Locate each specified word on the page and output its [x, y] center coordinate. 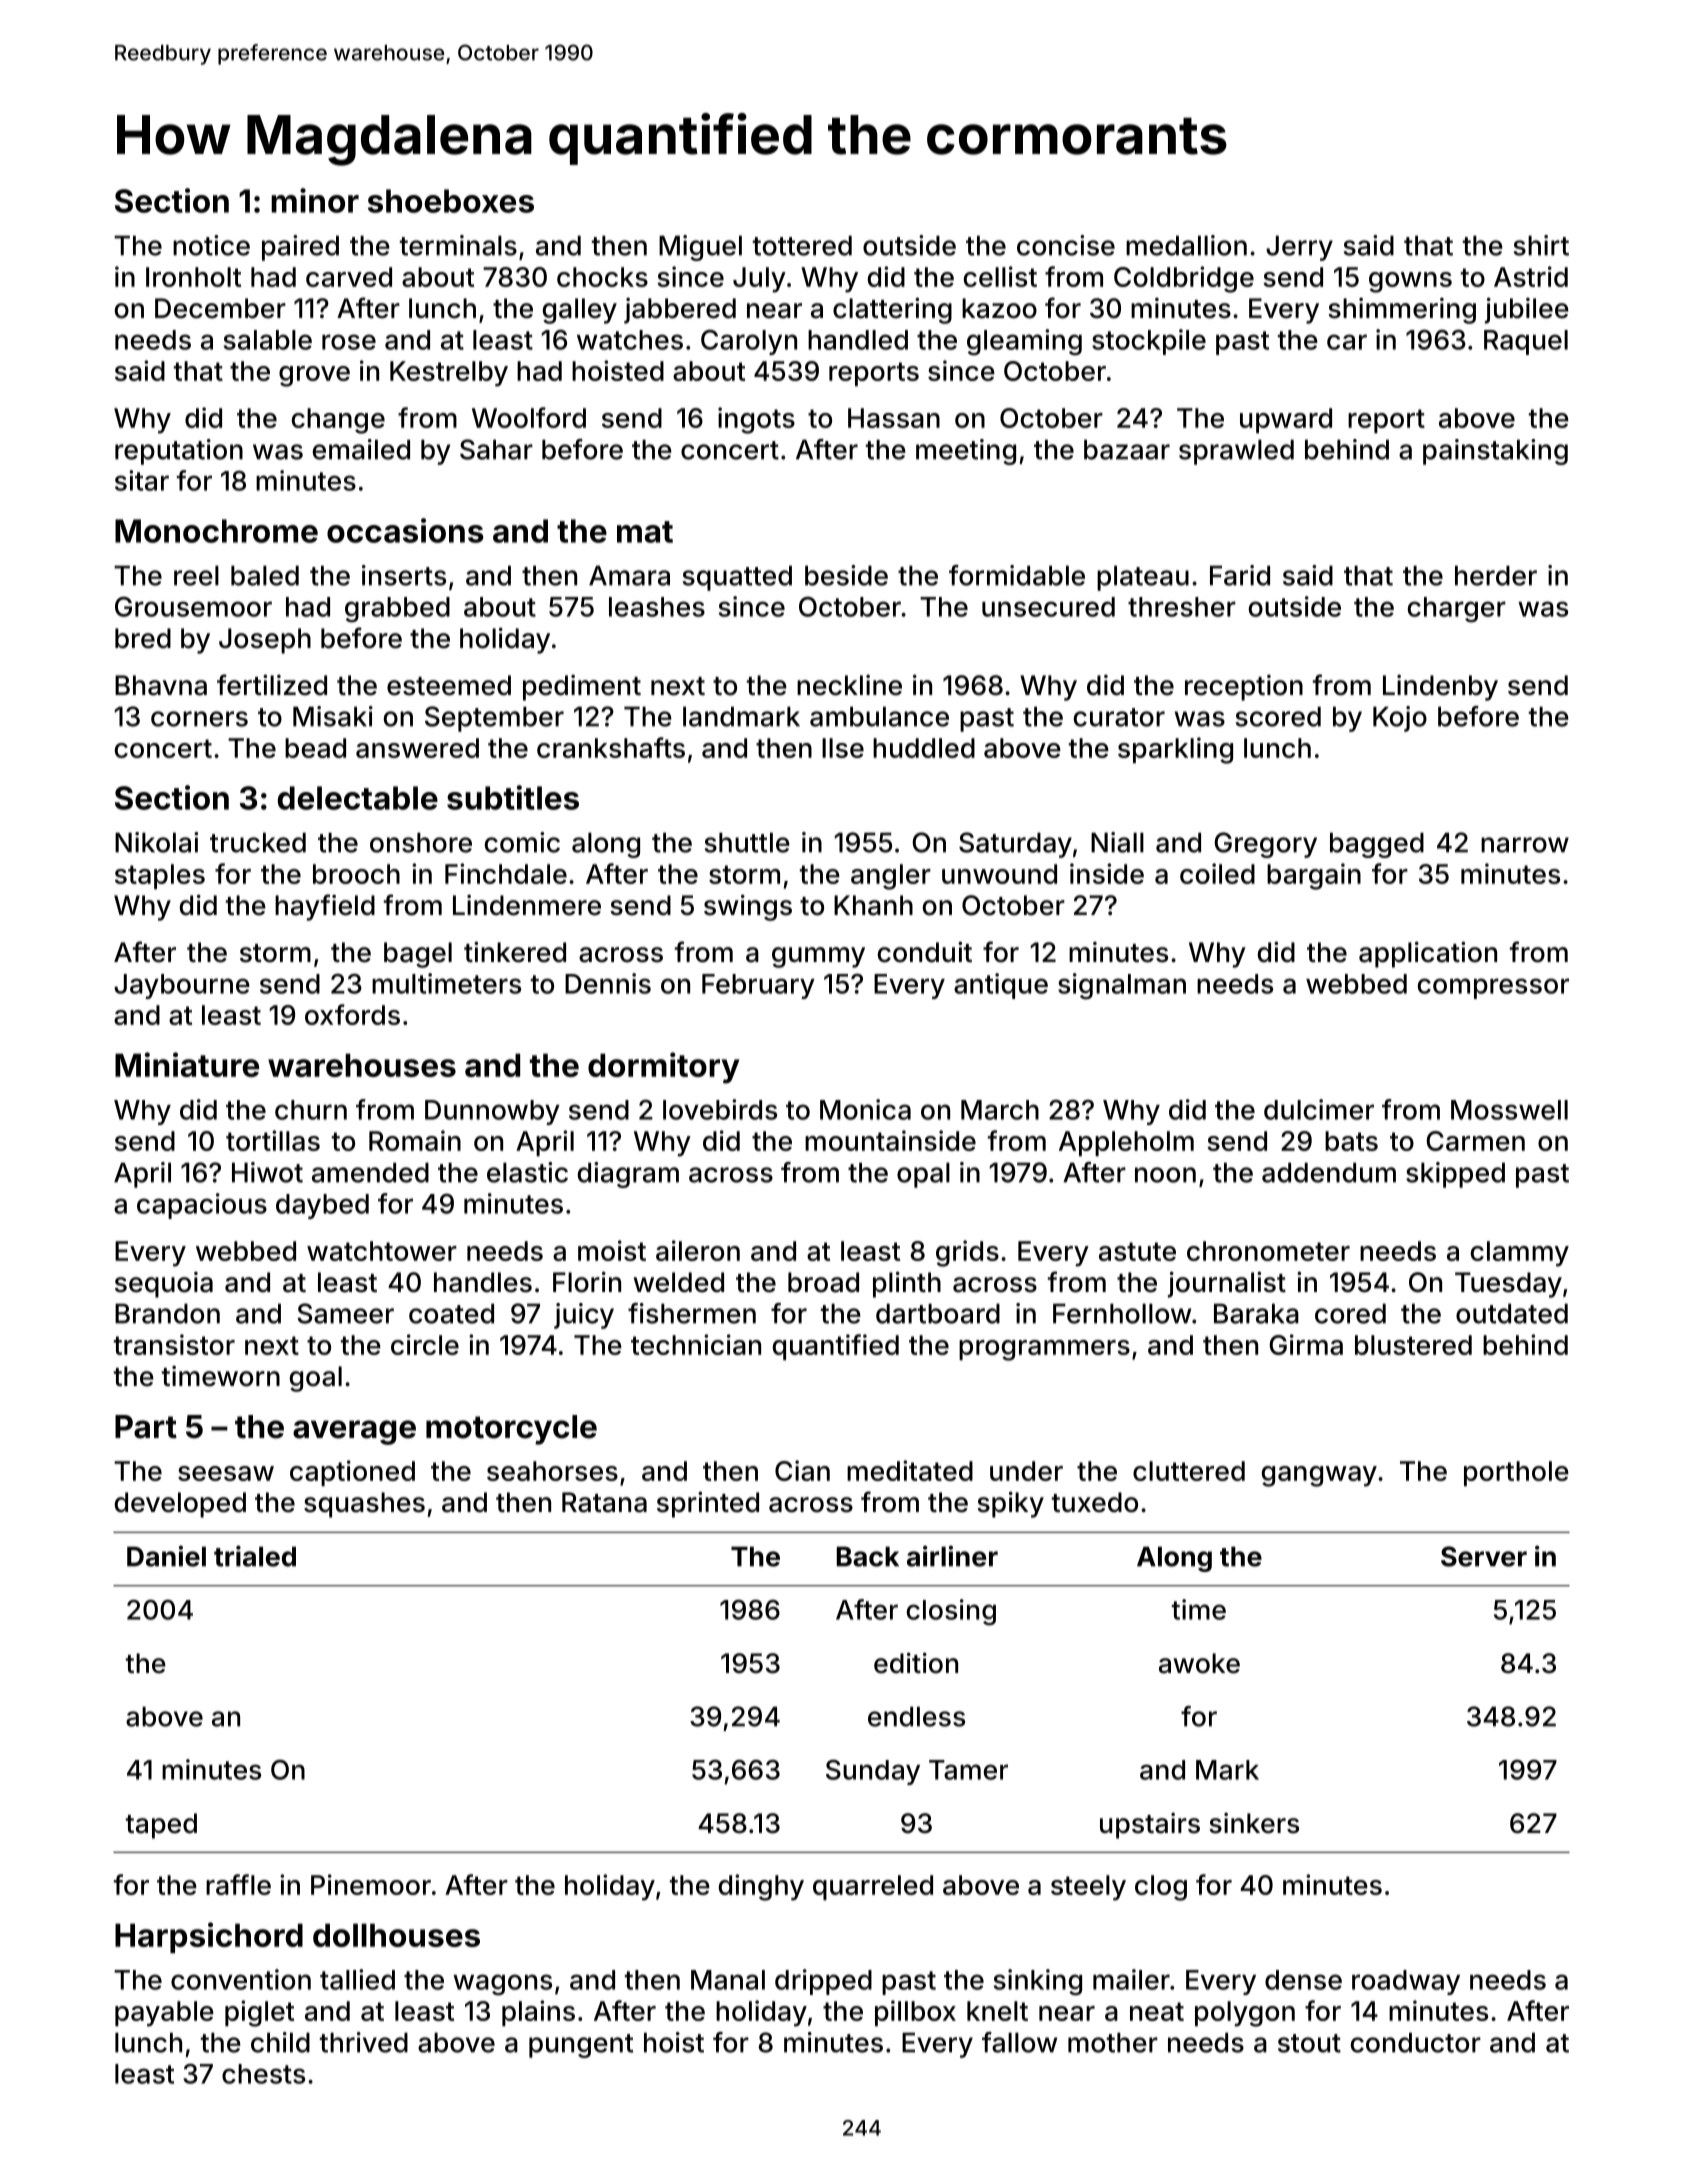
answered [417, 748]
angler [891, 877]
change [338, 421]
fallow [1019, 2042]
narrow [1525, 845]
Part [146, 1427]
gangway [1319, 1476]
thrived [364, 2042]
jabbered [680, 311]
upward [1286, 420]
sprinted [708, 1504]
